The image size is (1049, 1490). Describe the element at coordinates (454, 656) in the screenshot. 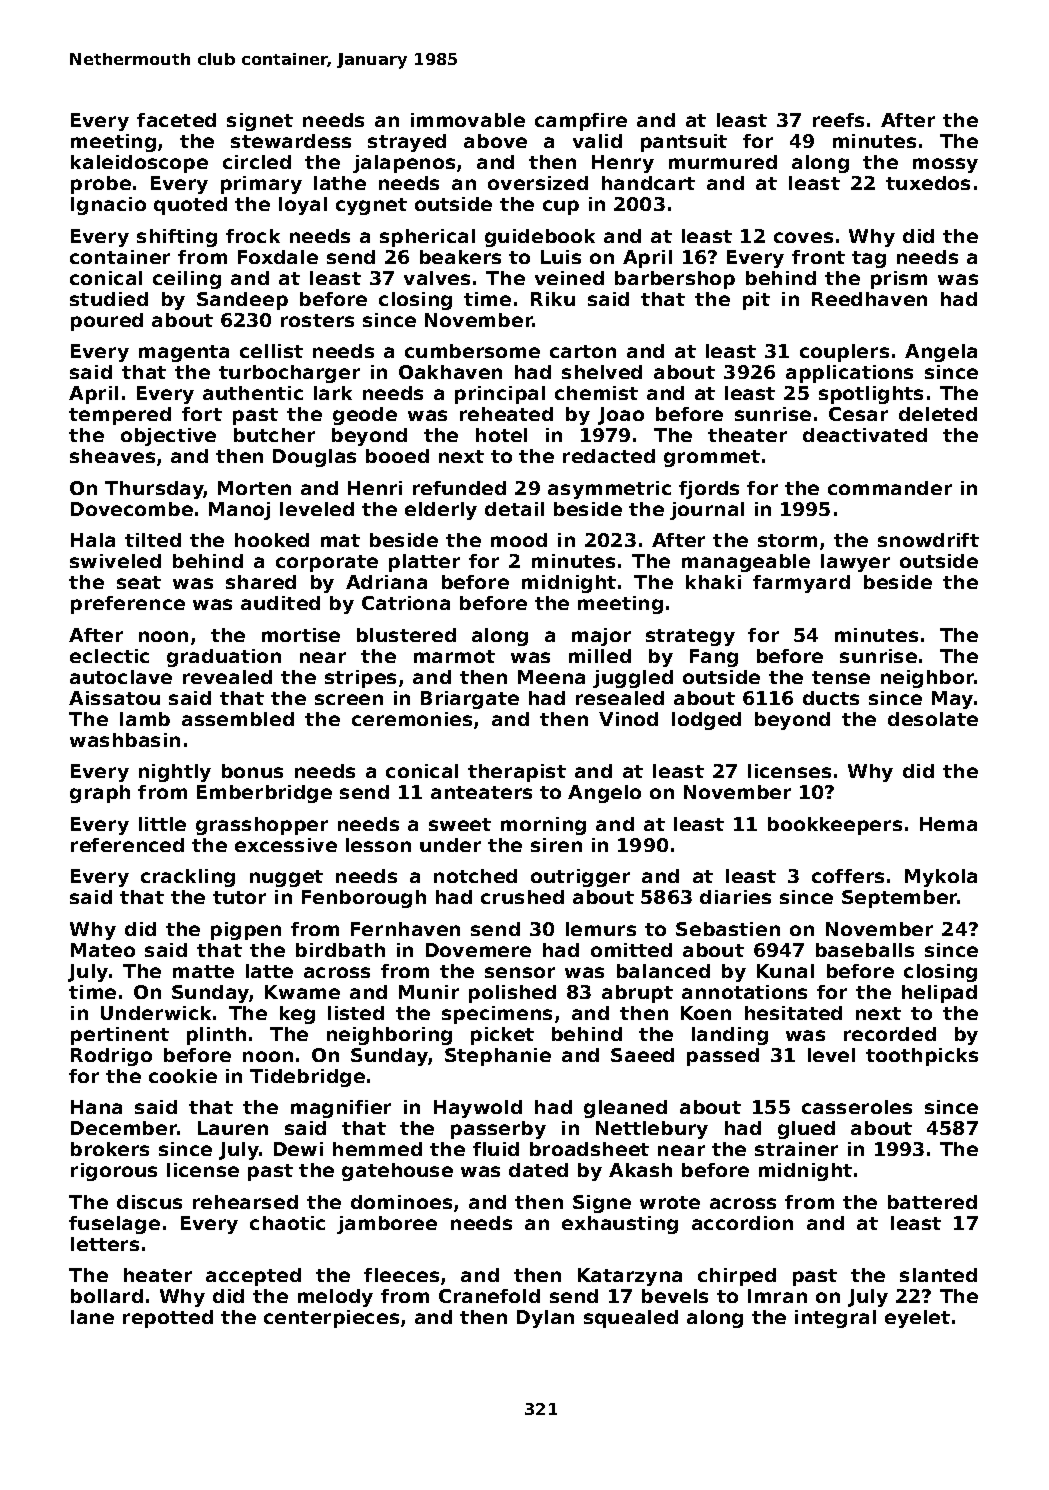

I see `marmot` at that location.
